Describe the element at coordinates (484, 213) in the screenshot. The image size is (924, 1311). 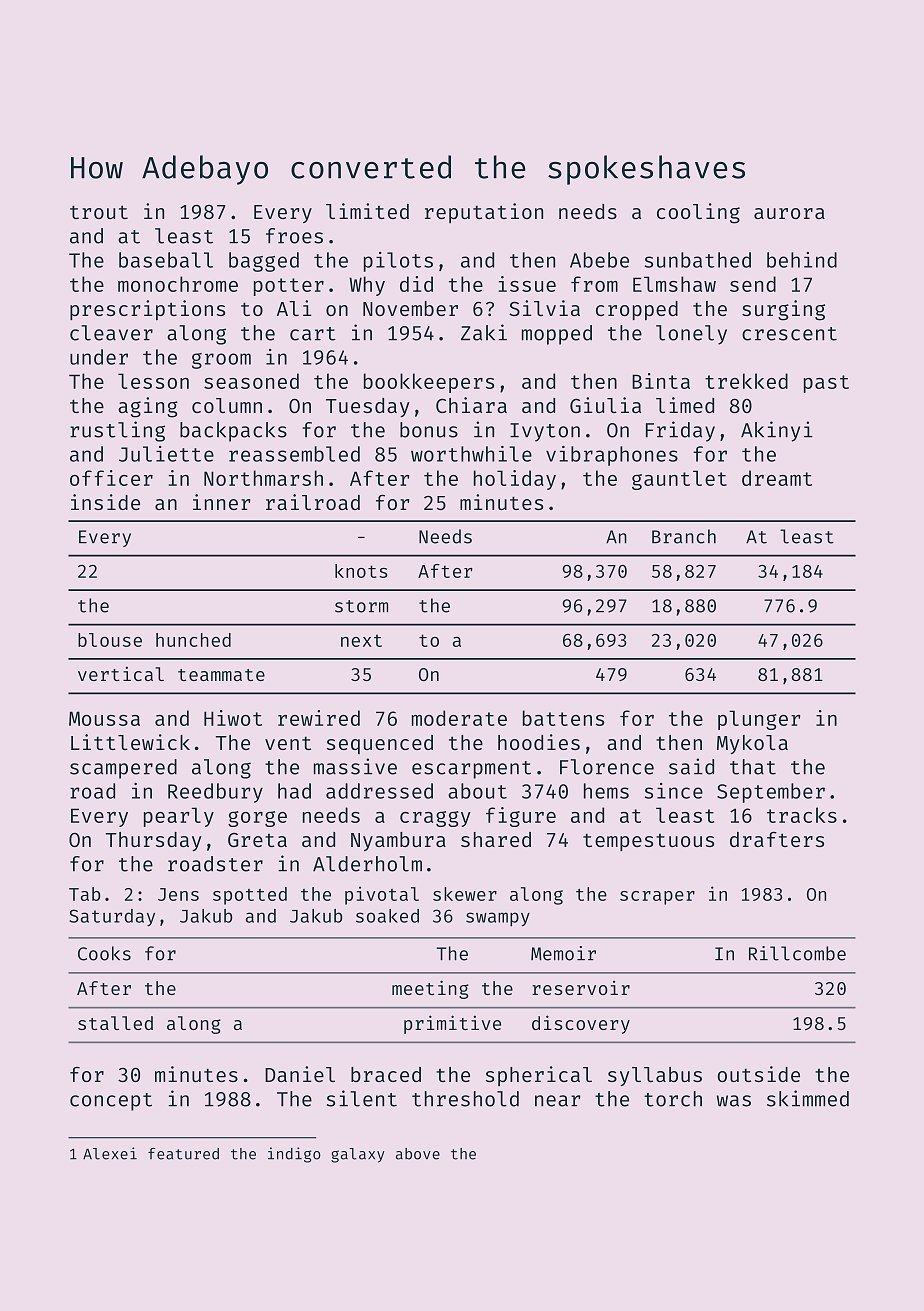
I see `reputation` at that location.
